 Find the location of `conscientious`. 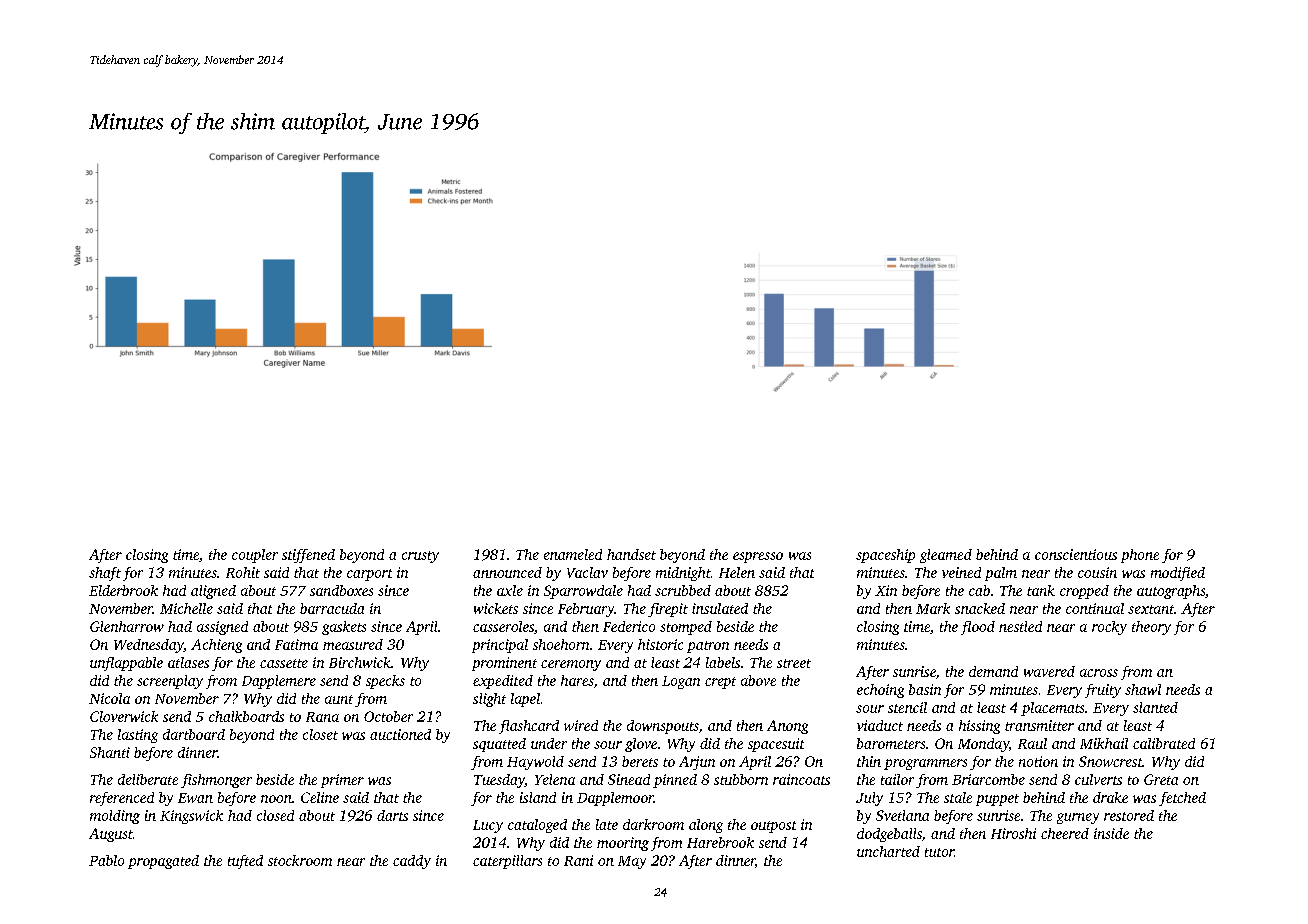

conscientious is located at coordinates (1076, 554).
